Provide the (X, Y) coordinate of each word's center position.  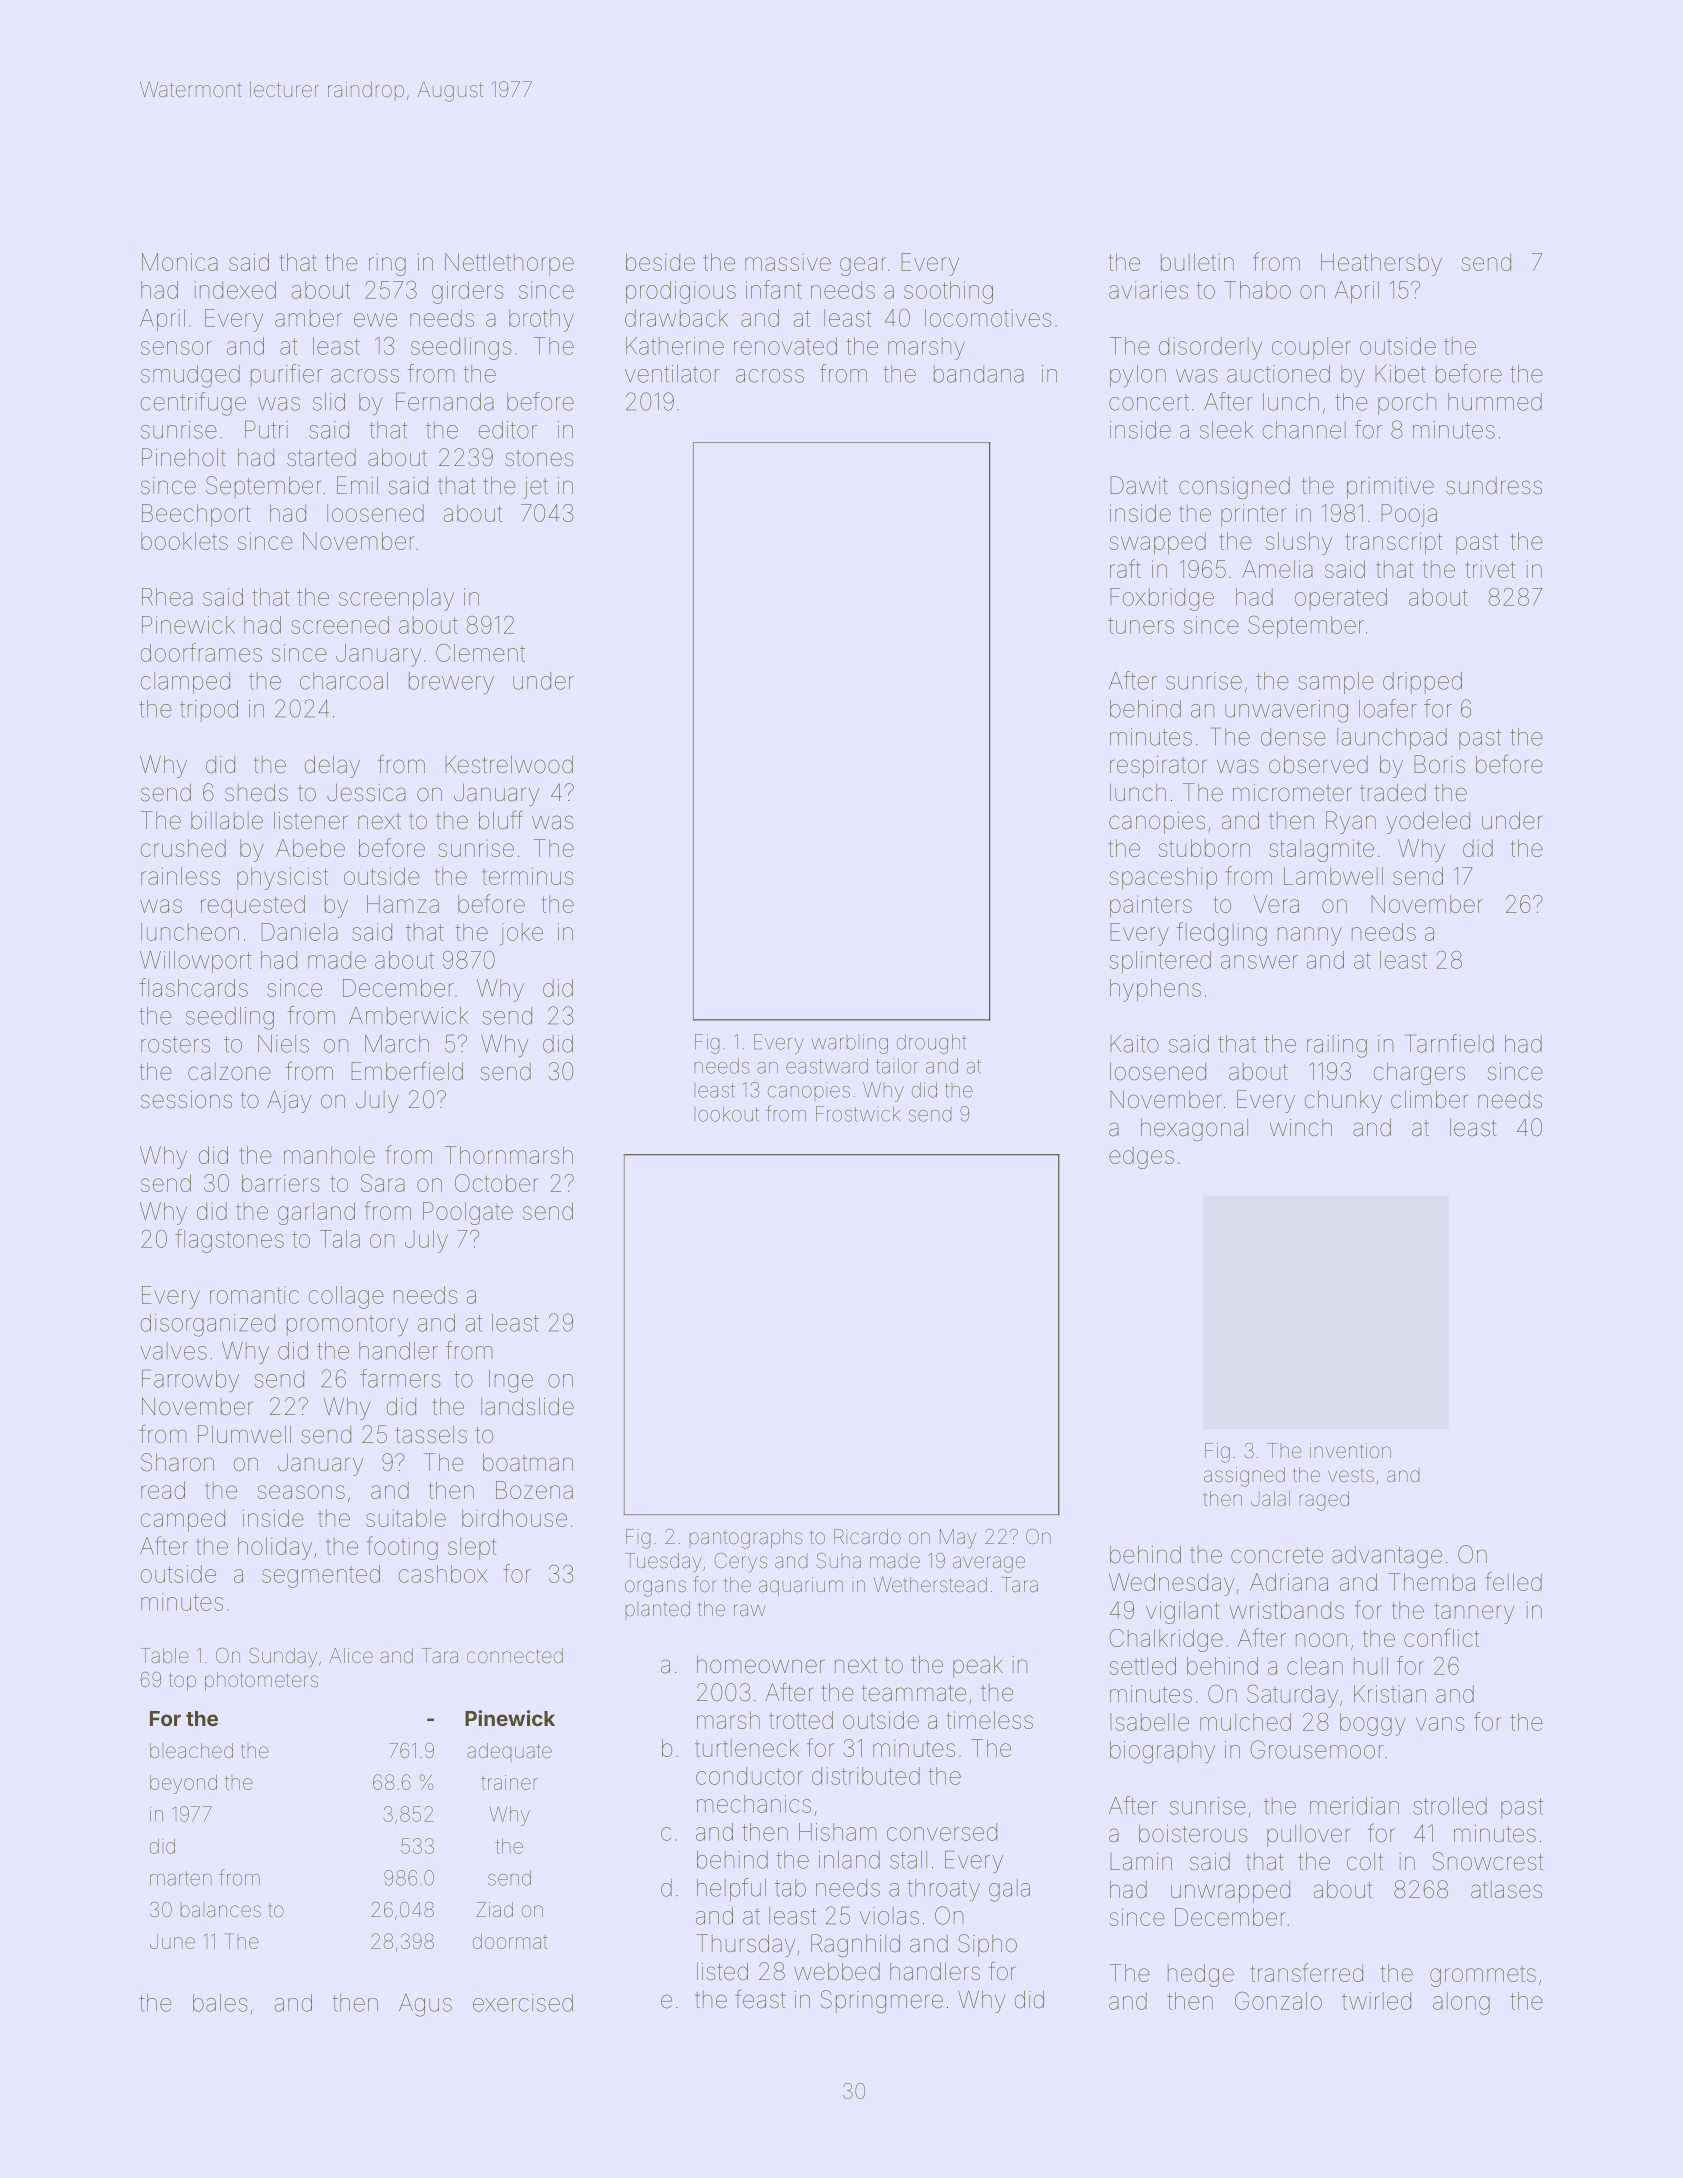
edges (1141, 1157)
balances (220, 1909)
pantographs (746, 1539)
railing (1337, 1046)
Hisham (838, 1832)
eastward (827, 1066)
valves (173, 1351)
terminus (528, 876)
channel (1304, 430)
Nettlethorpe (509, 264)
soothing (948, 292)
